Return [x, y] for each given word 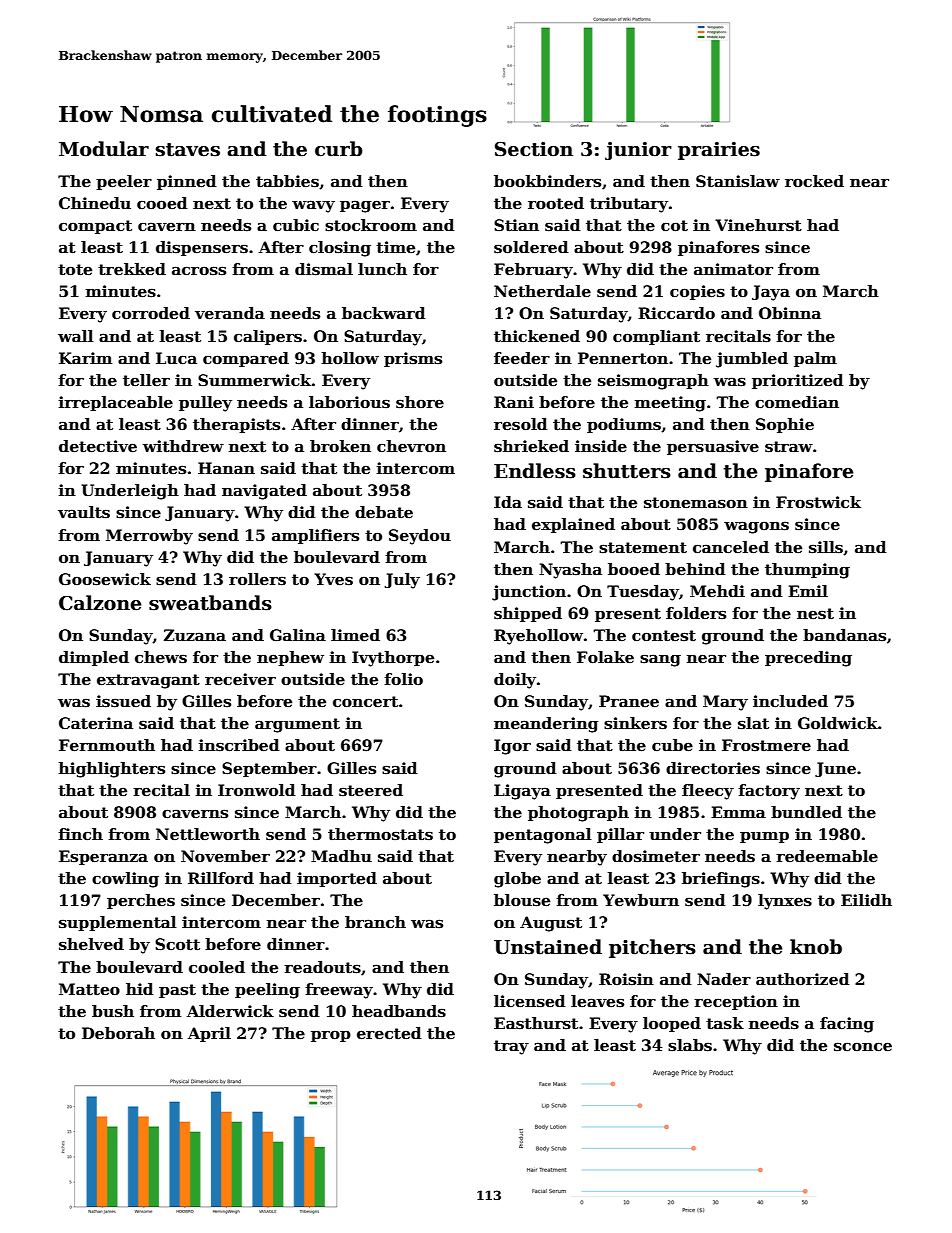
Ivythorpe [393, 659]
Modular [104, 149]
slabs [690, 1045]
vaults [84, 512]
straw [789, 447]
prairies [719, 151]
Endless [535, 471]
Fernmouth [107, 745]
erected [389, 1033]
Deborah [118, 1033]
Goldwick [838, 723]
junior [638, 151]
